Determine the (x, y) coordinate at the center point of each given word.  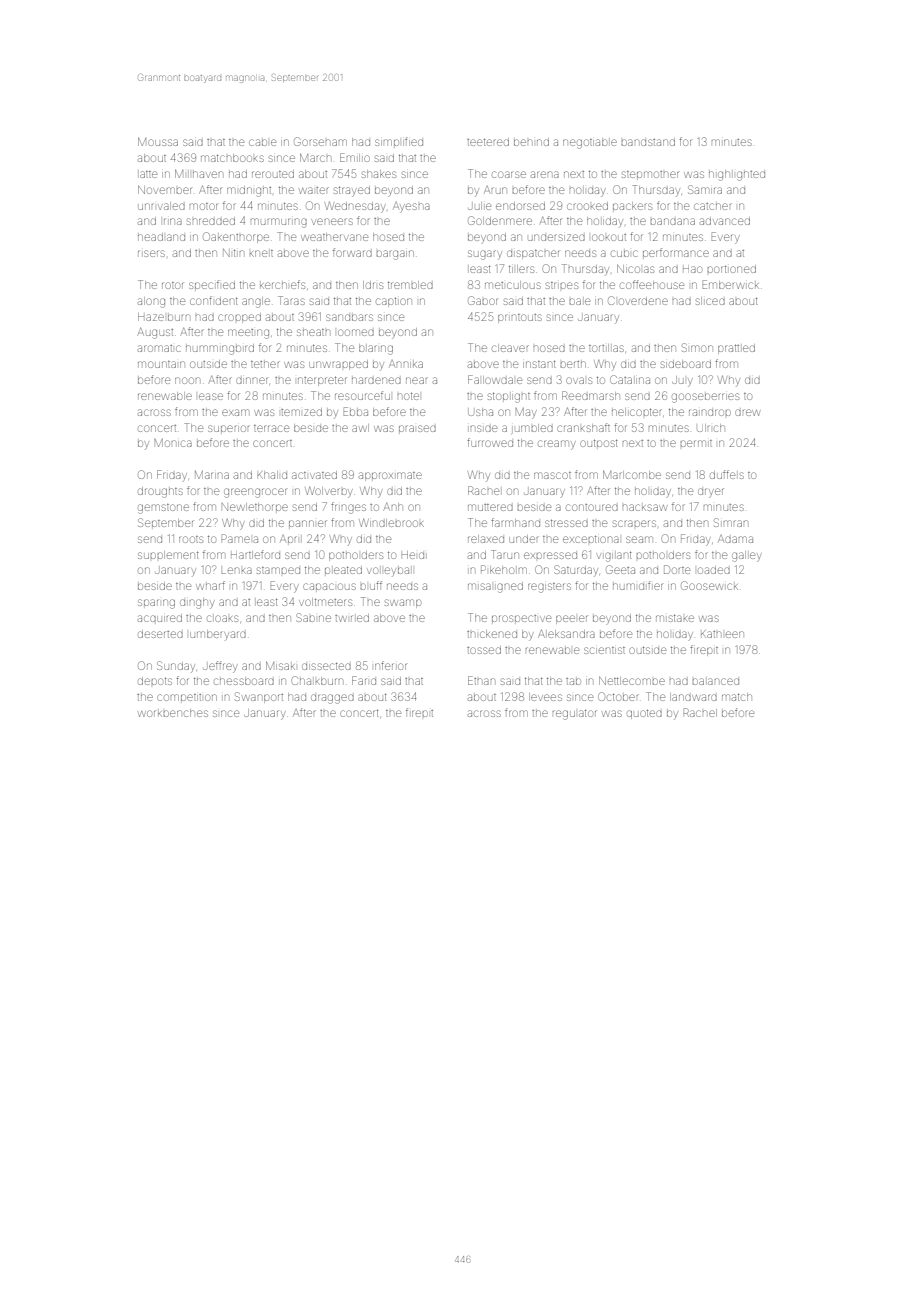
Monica (173, 443)
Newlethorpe (255, 507)
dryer (710, 493)
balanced (716, 681)
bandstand (648, 142)
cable (262, 142)
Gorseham (320, 141)
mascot (552, 475)
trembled (410, 285)
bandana (673, 221)
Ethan (481, 680)
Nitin (233, 253)
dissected (326, 666)
